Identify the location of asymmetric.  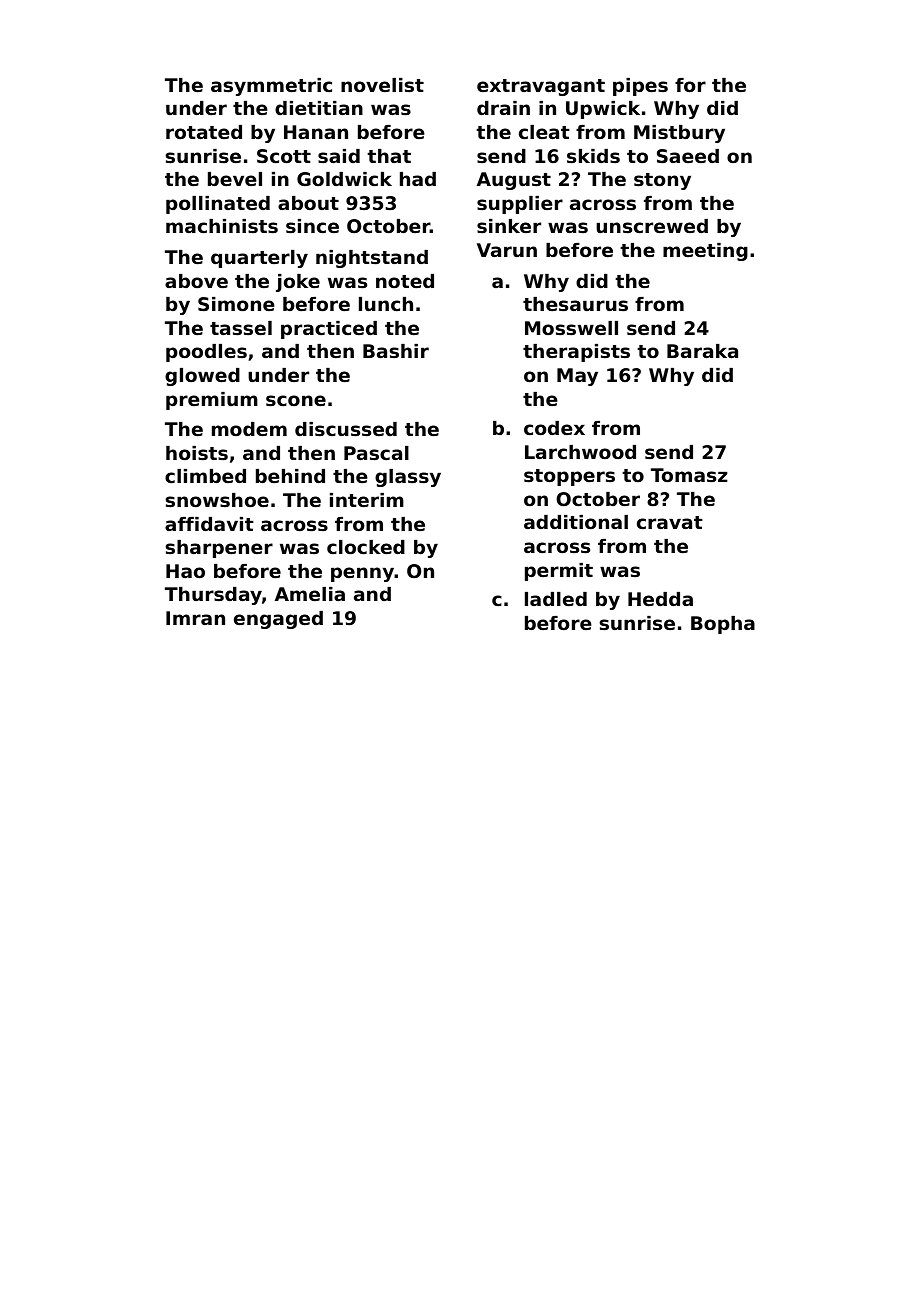
(271, 87).
